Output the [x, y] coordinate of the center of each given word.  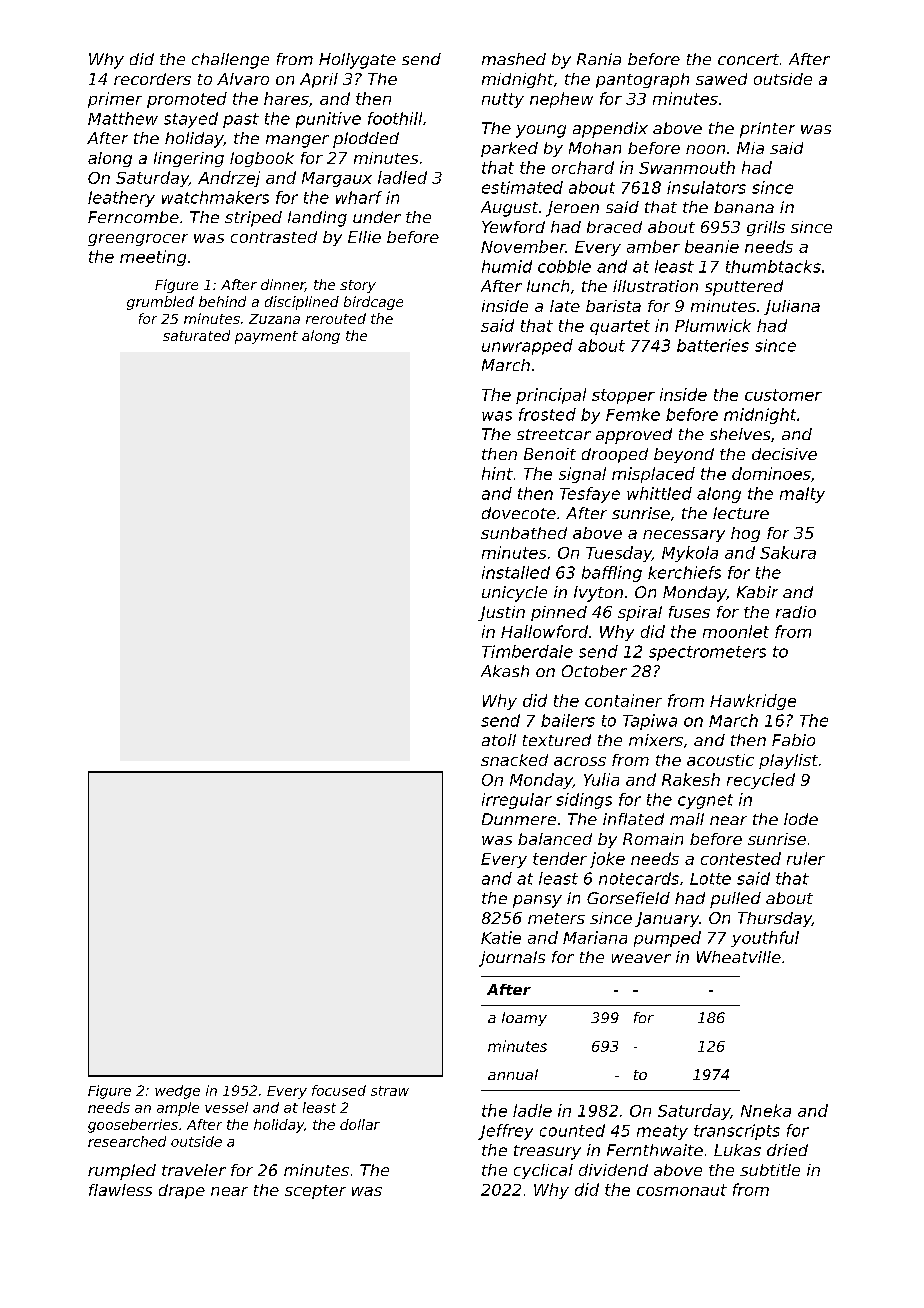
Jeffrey [505, 1132]
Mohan [595, 148]
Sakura [788, 552]
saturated [196, 335]
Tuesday [619, 554]
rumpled [122, 1172]
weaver [641, 958]
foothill [395, 118]
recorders [152, 79]
